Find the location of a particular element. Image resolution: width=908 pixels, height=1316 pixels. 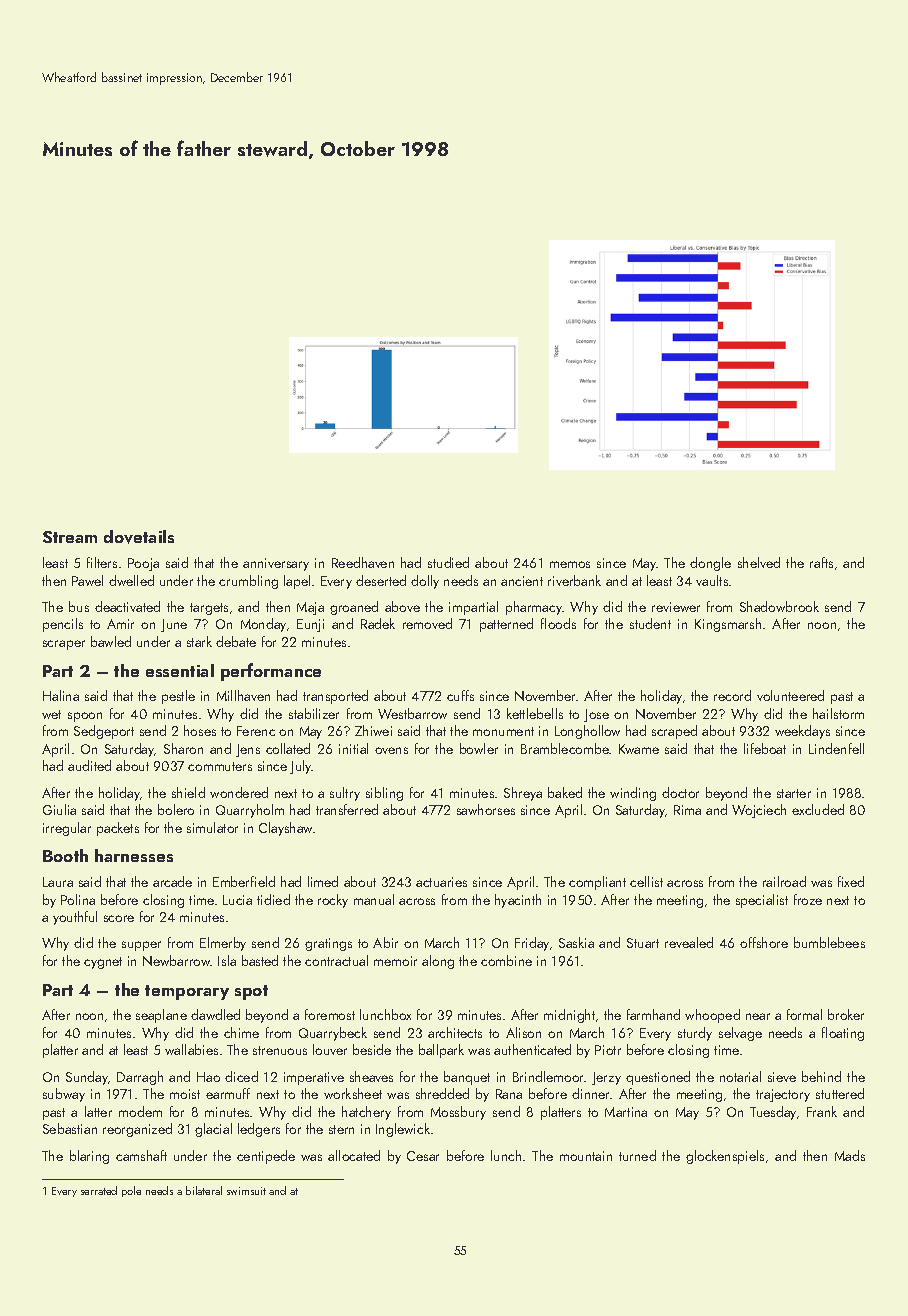

dovetails is located at coordinates (139, 537).
